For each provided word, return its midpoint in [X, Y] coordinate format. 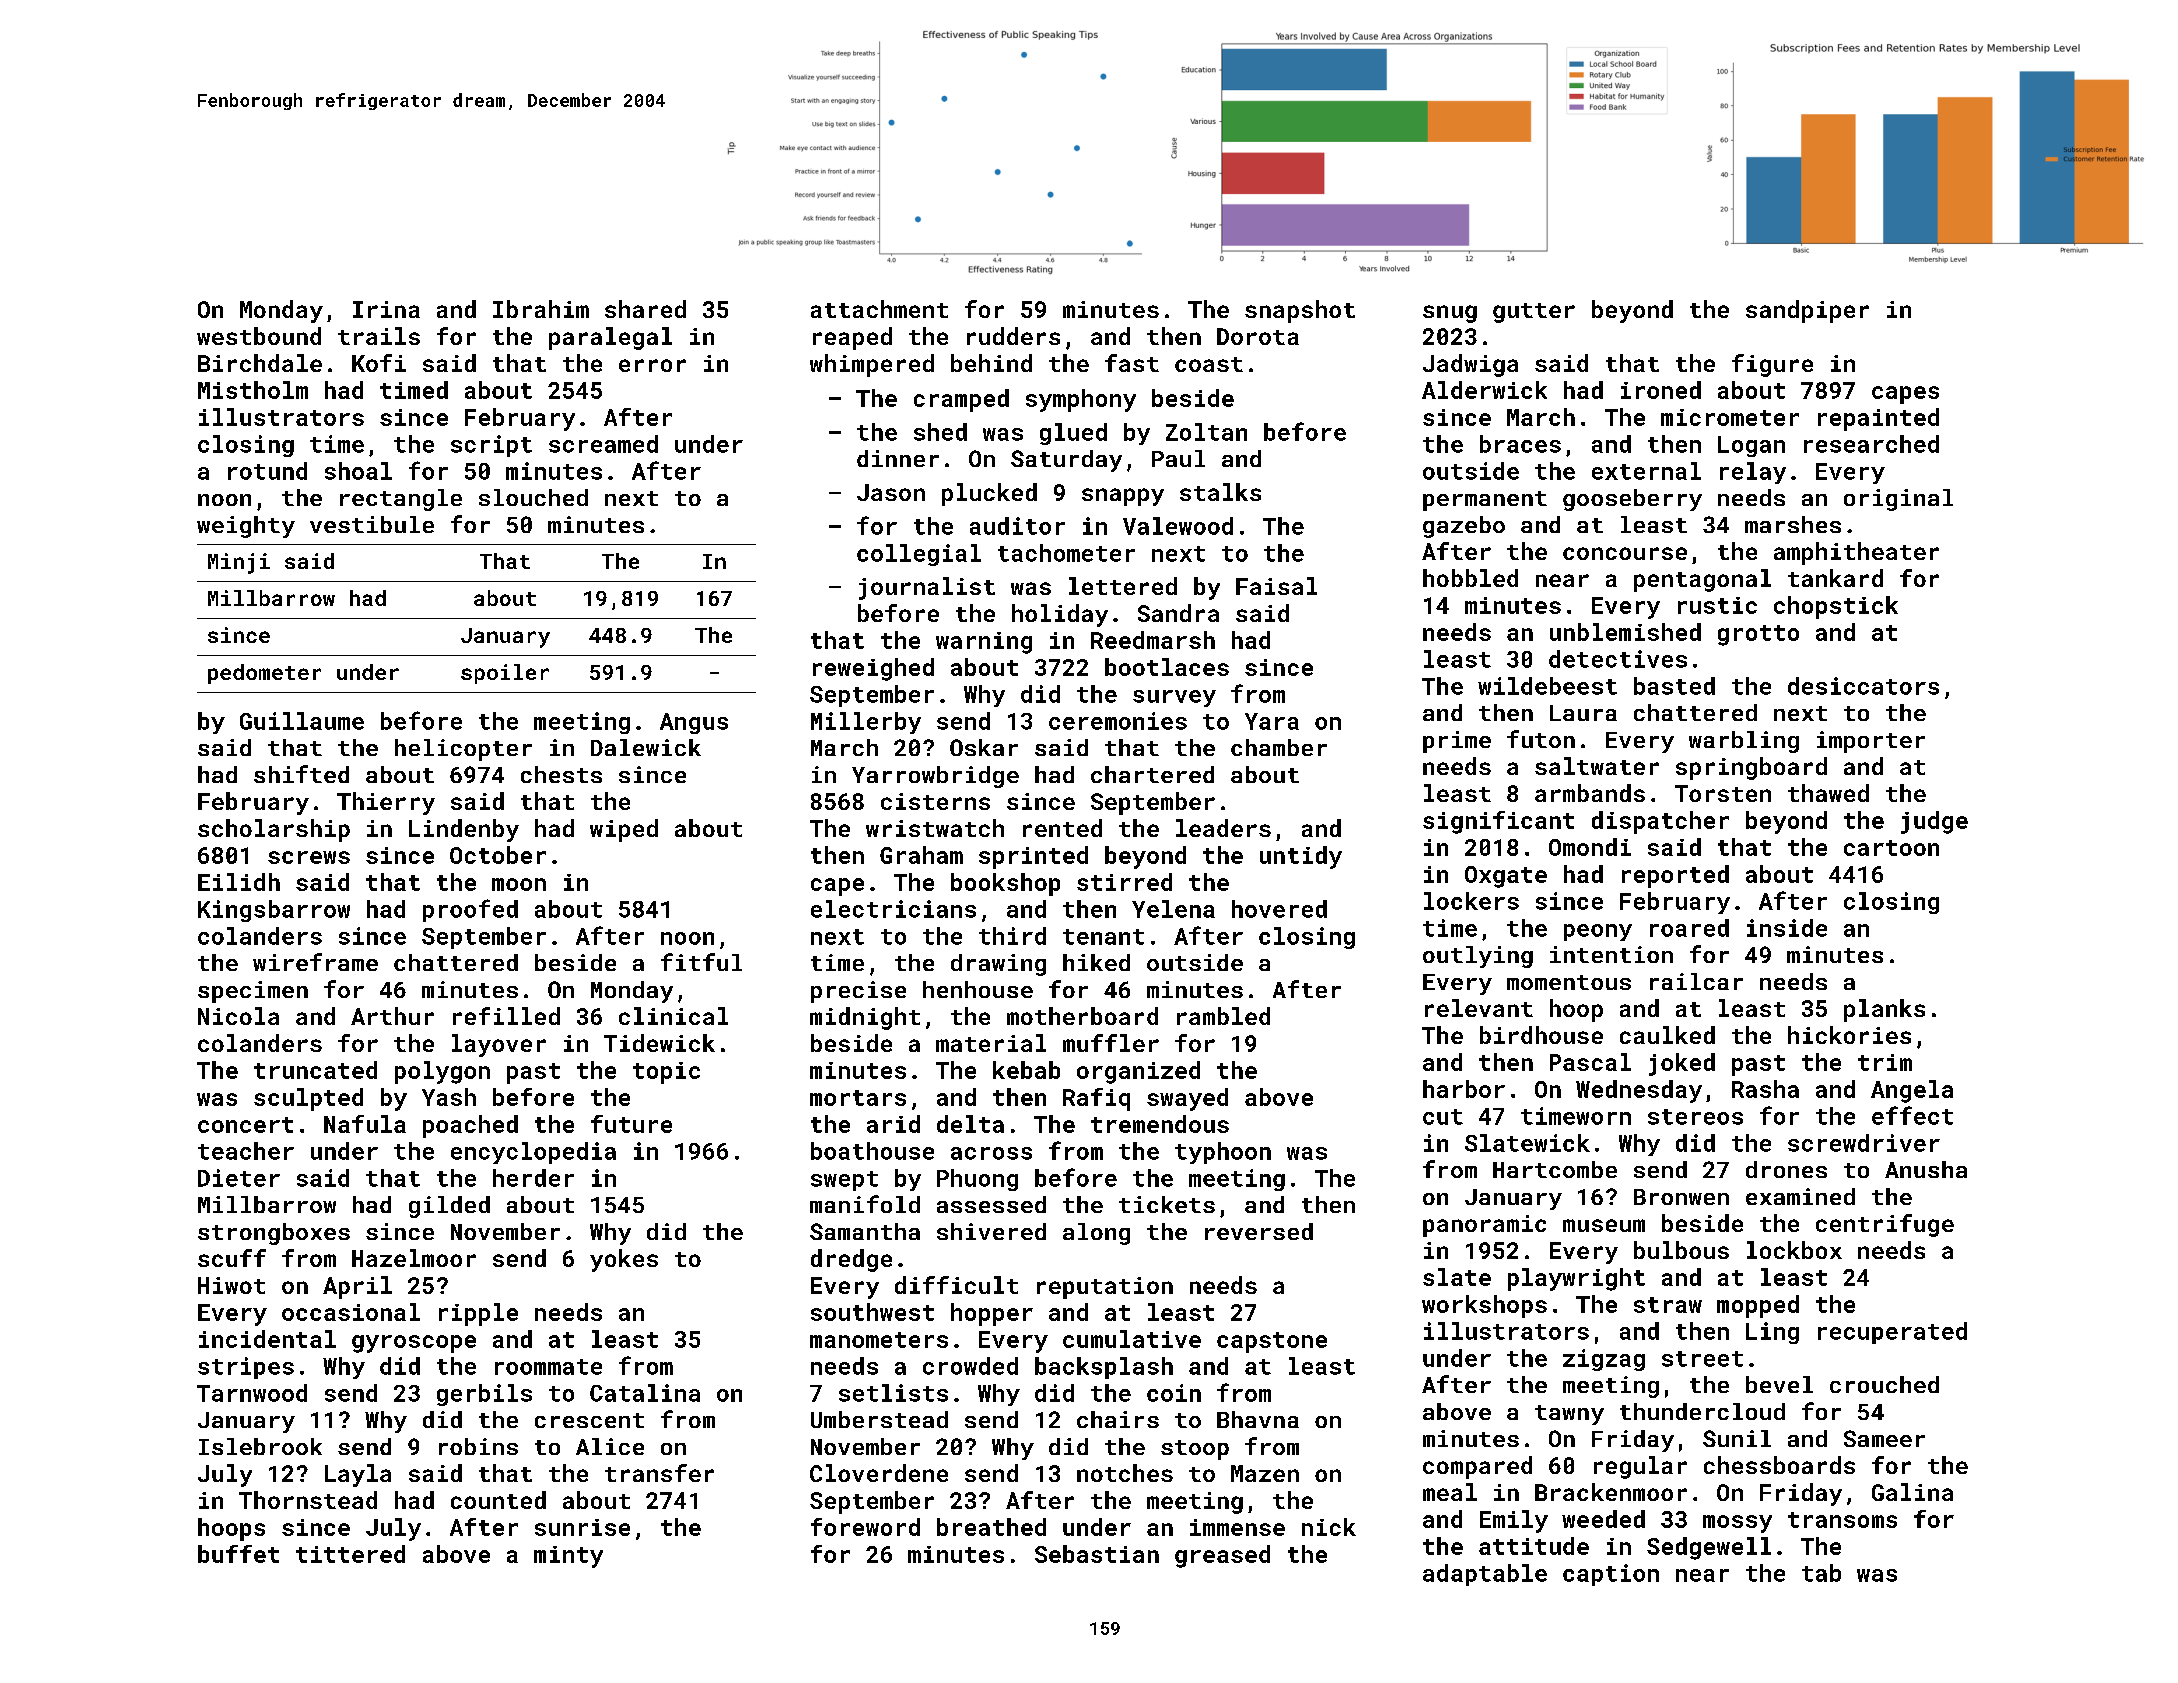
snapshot [1300, 311]
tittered [350, 1554]
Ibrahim [541, 309]
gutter [1534, 313]
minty [568, 1557]
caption [1611, 1575]
